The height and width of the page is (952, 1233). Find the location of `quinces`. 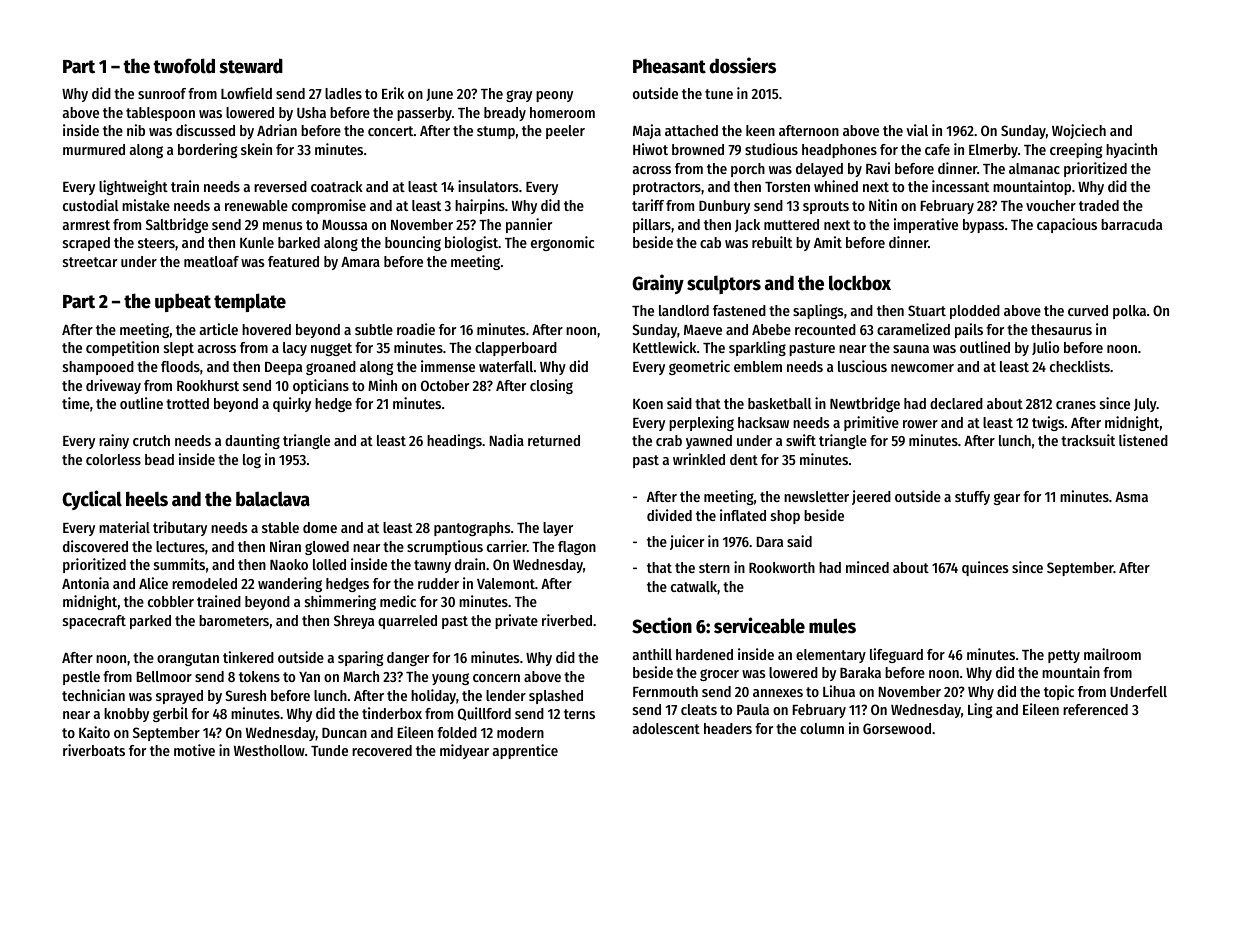

quinces is located at coordinates (985, 568).
